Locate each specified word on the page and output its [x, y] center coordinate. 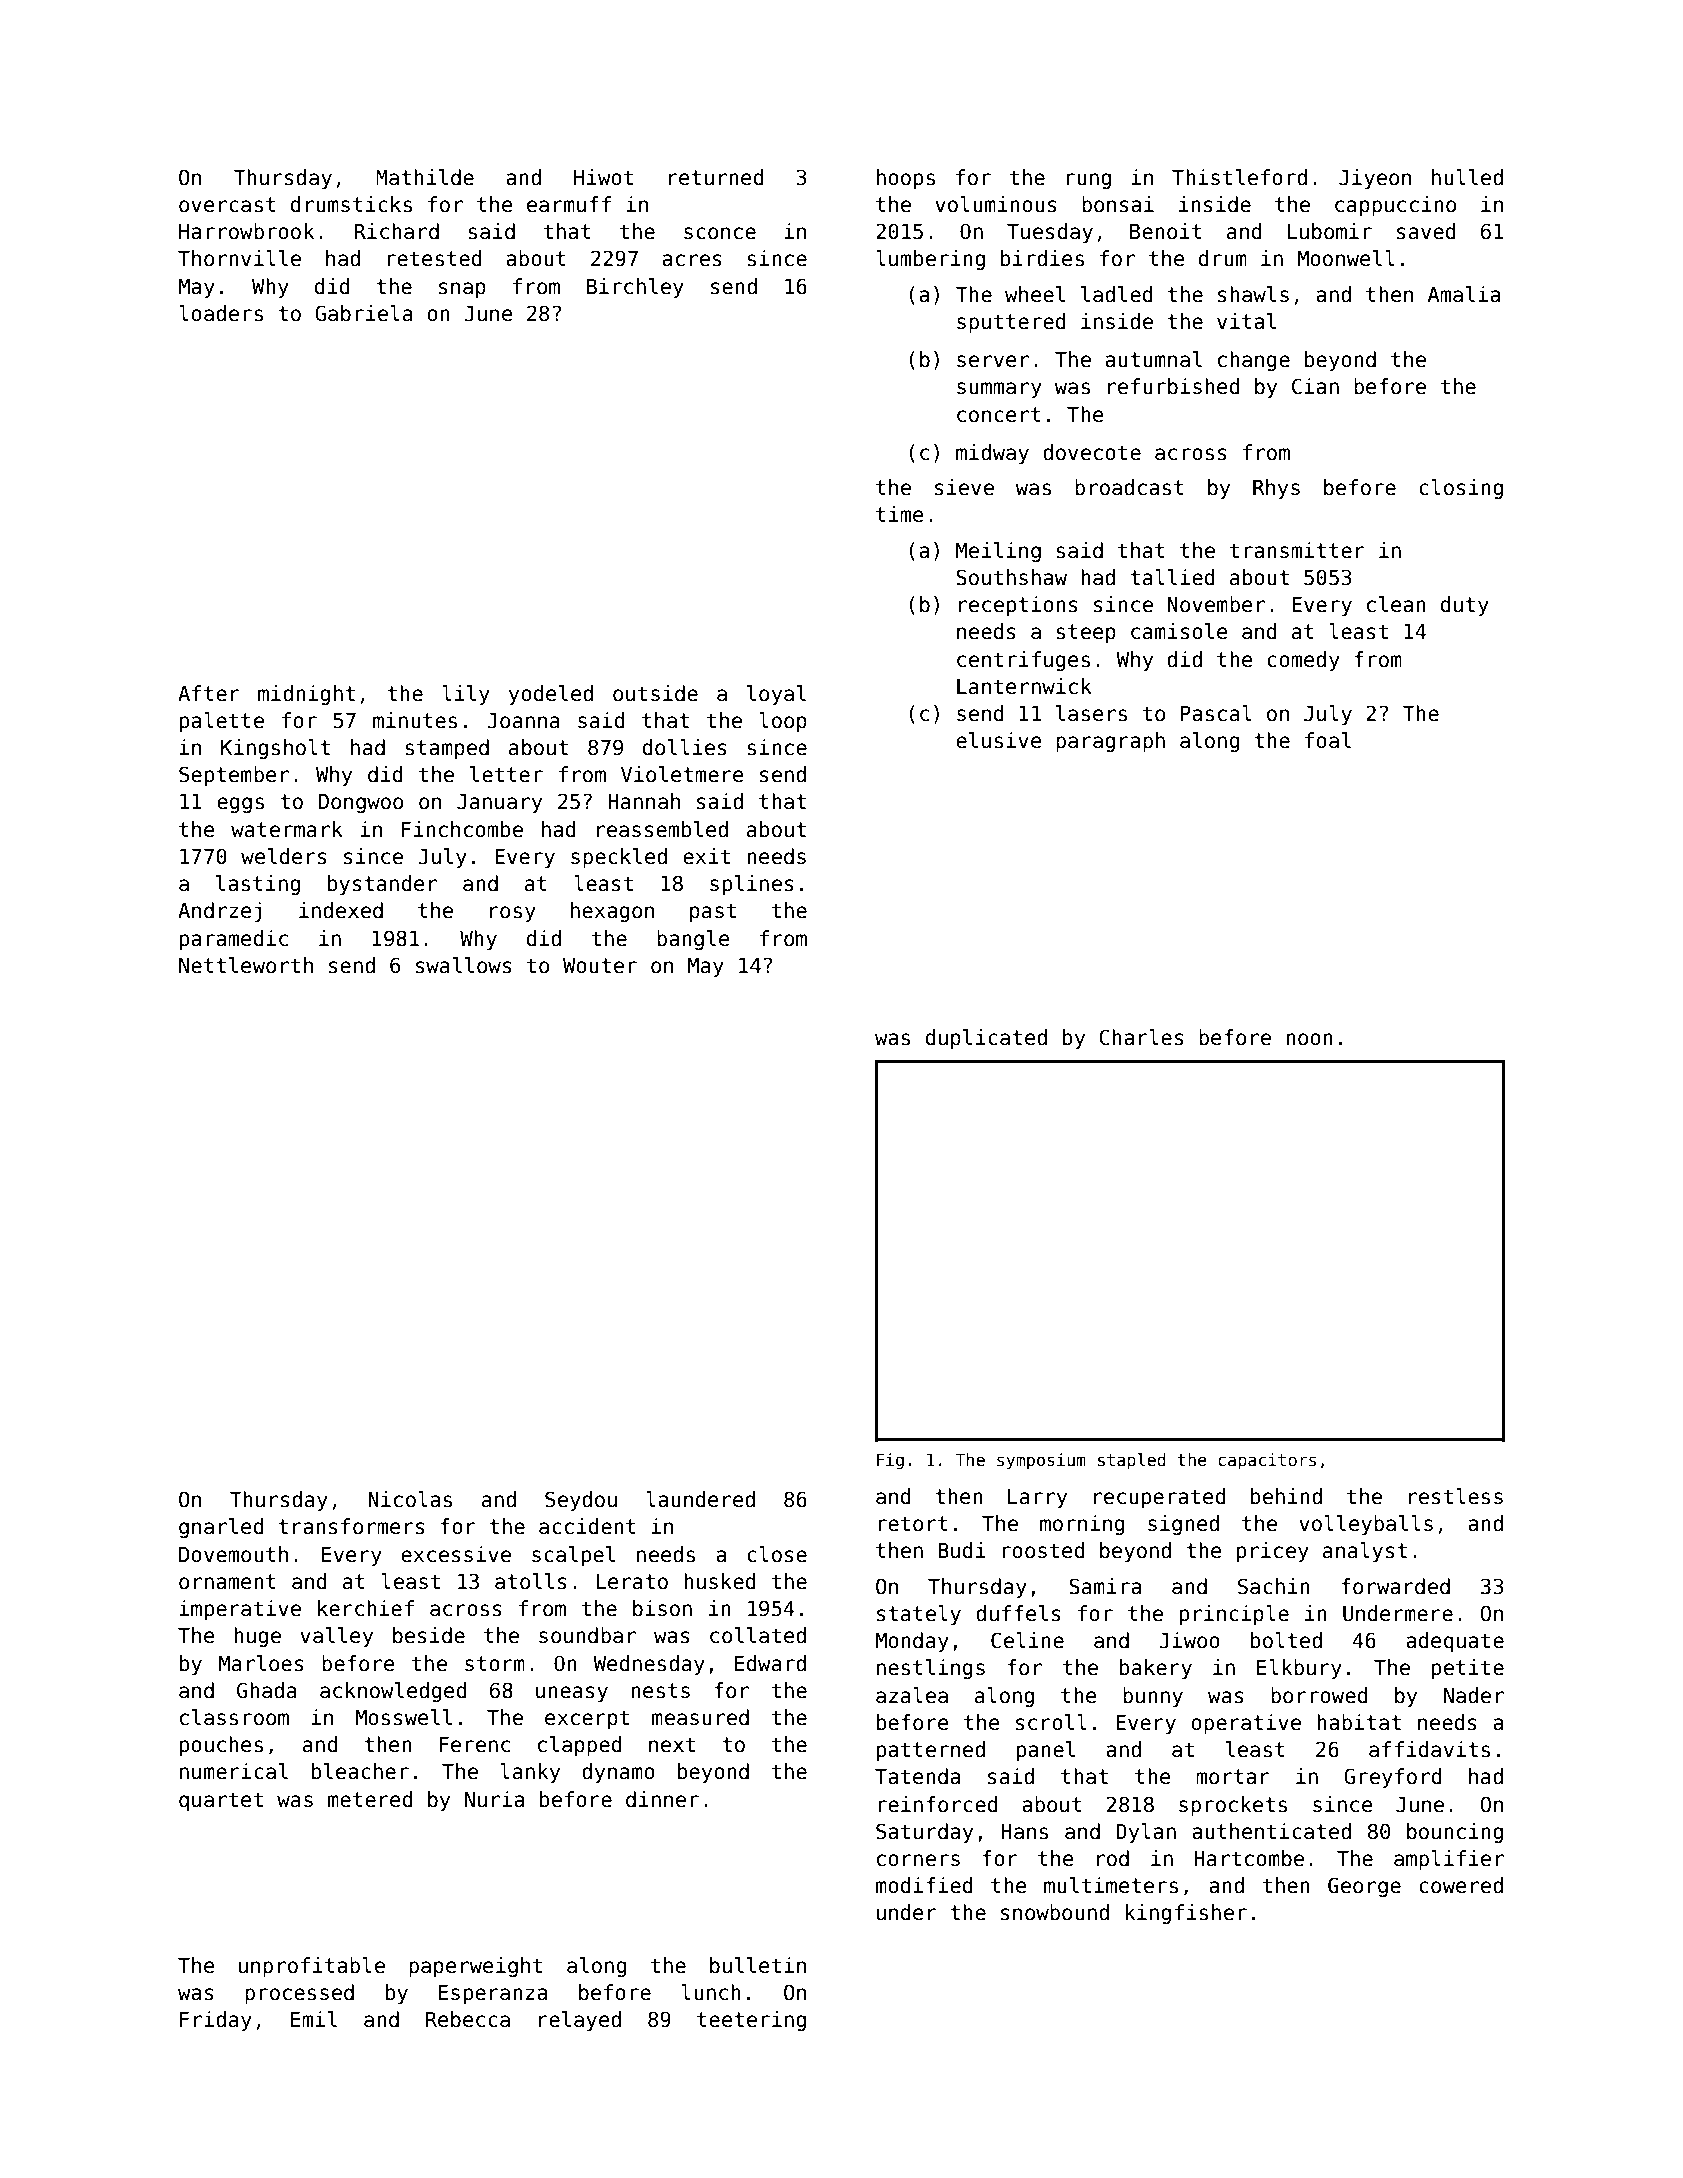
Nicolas [410, 1499]
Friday [216, 2021]
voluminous [996, 204]
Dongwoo [361, 803]
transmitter [1297, 550]
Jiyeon [1375, 179]
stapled [1132, 1461]
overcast [227, 205]
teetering [751, 2021]
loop [783, 722]
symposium [1041, 1461]
